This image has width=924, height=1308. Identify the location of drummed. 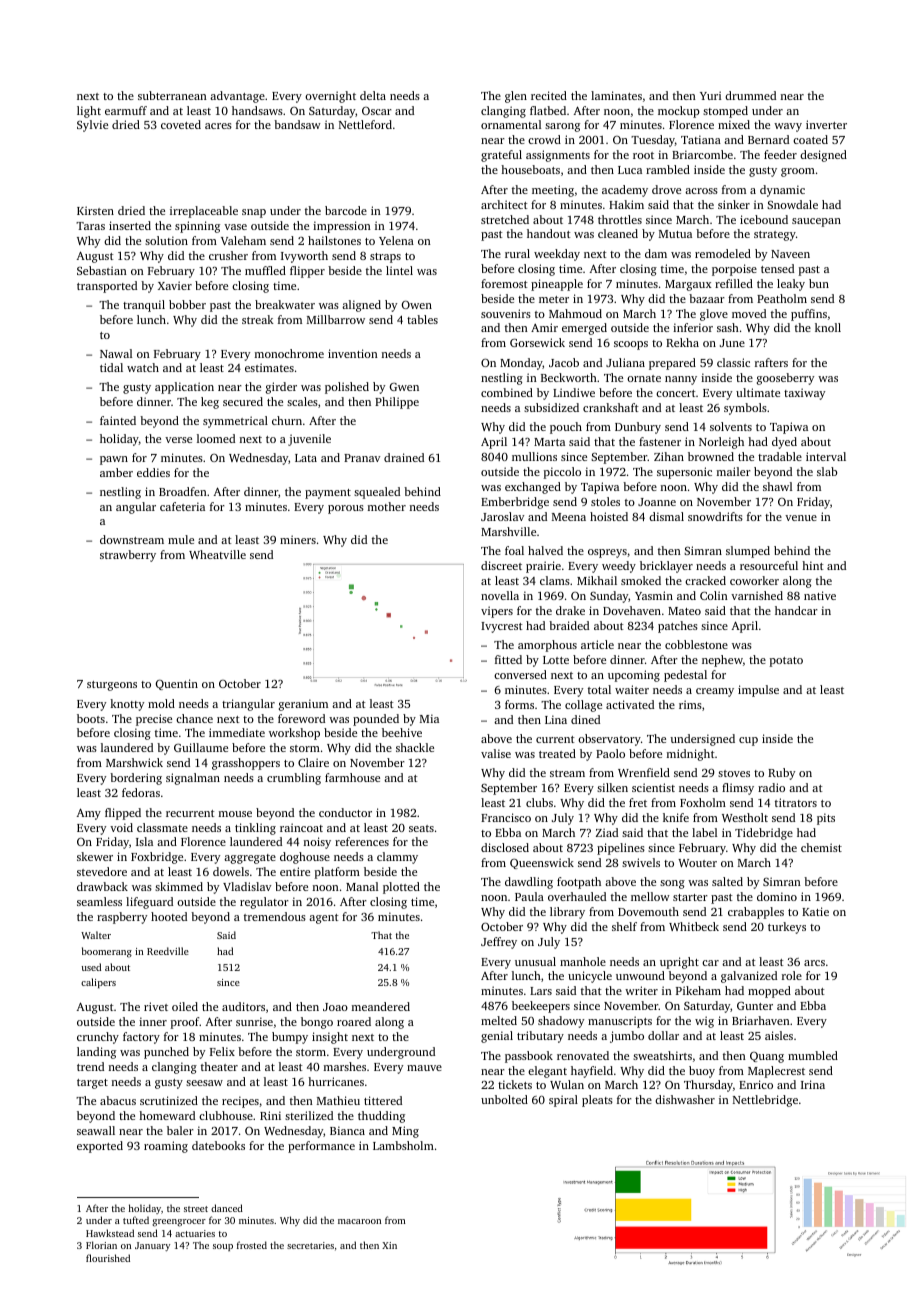
(750, 95).
